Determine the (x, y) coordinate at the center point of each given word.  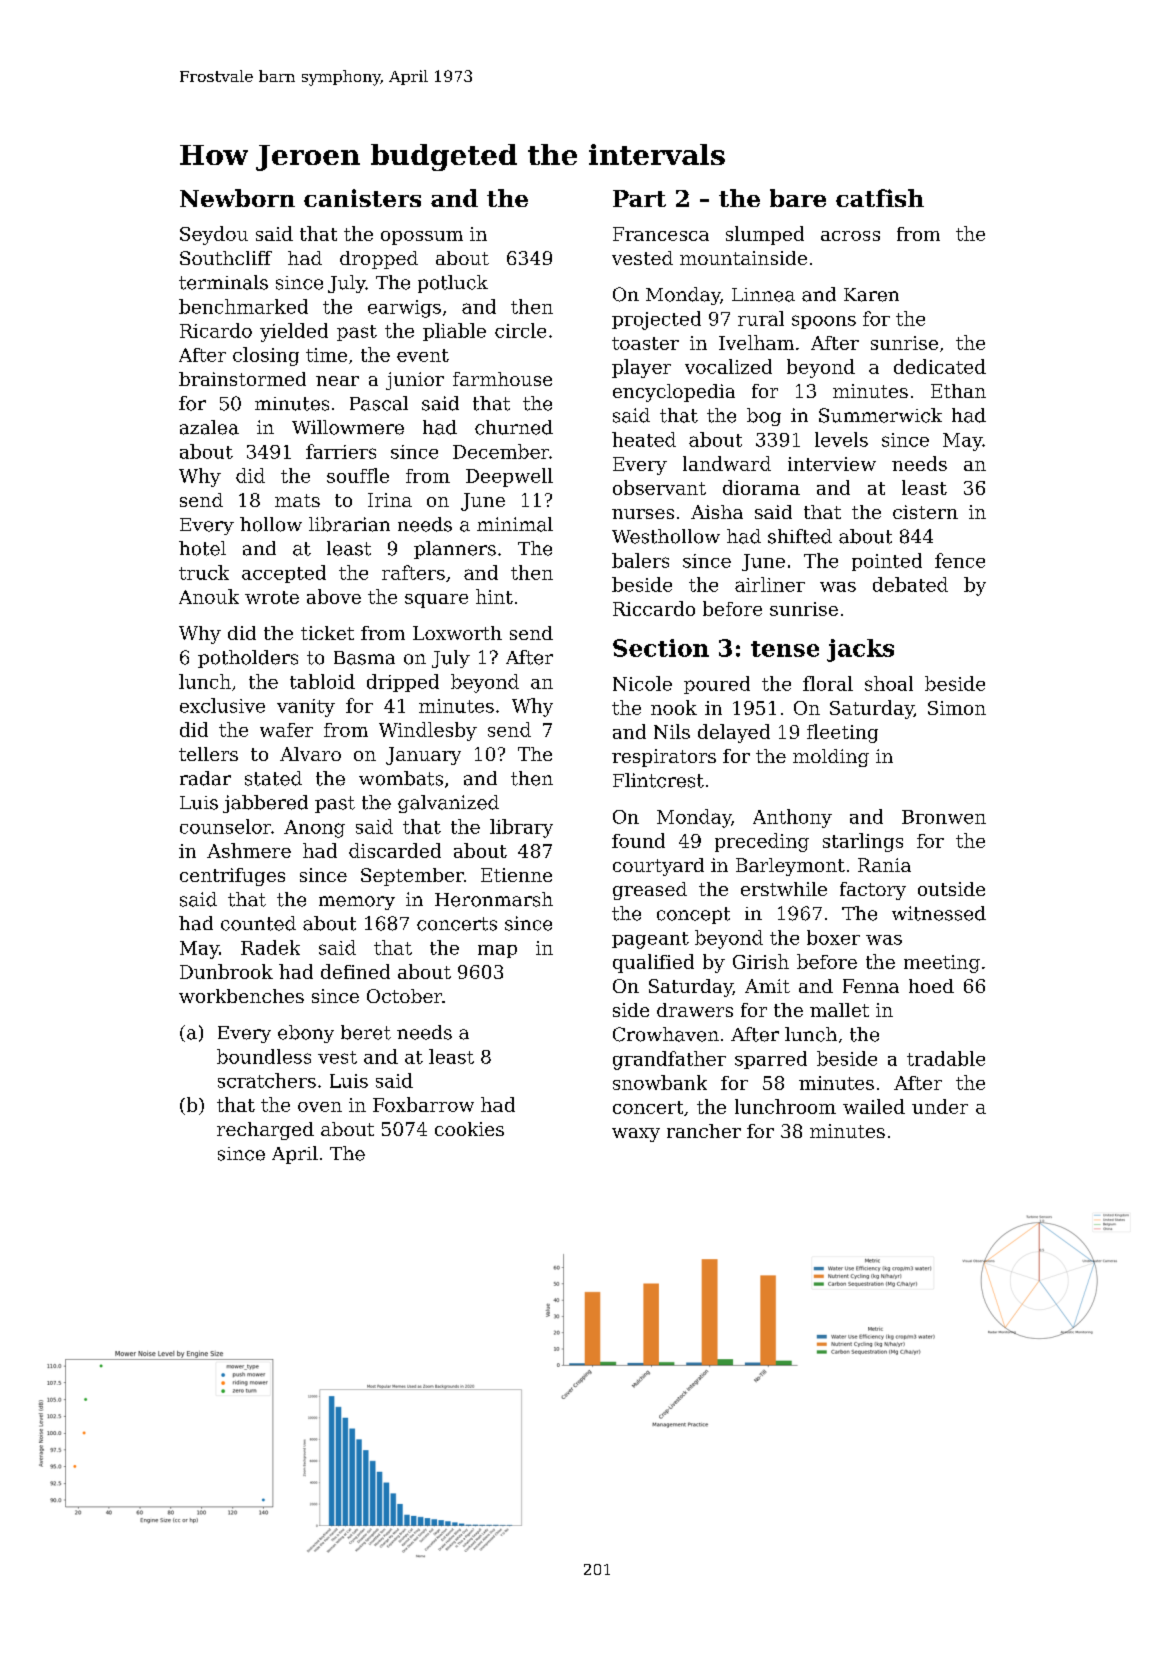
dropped (379, 260)
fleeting (842, 733)
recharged (265, 1131)
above (334, 596)
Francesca (661, 234)
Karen (871, 295)
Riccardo (654, 608)
